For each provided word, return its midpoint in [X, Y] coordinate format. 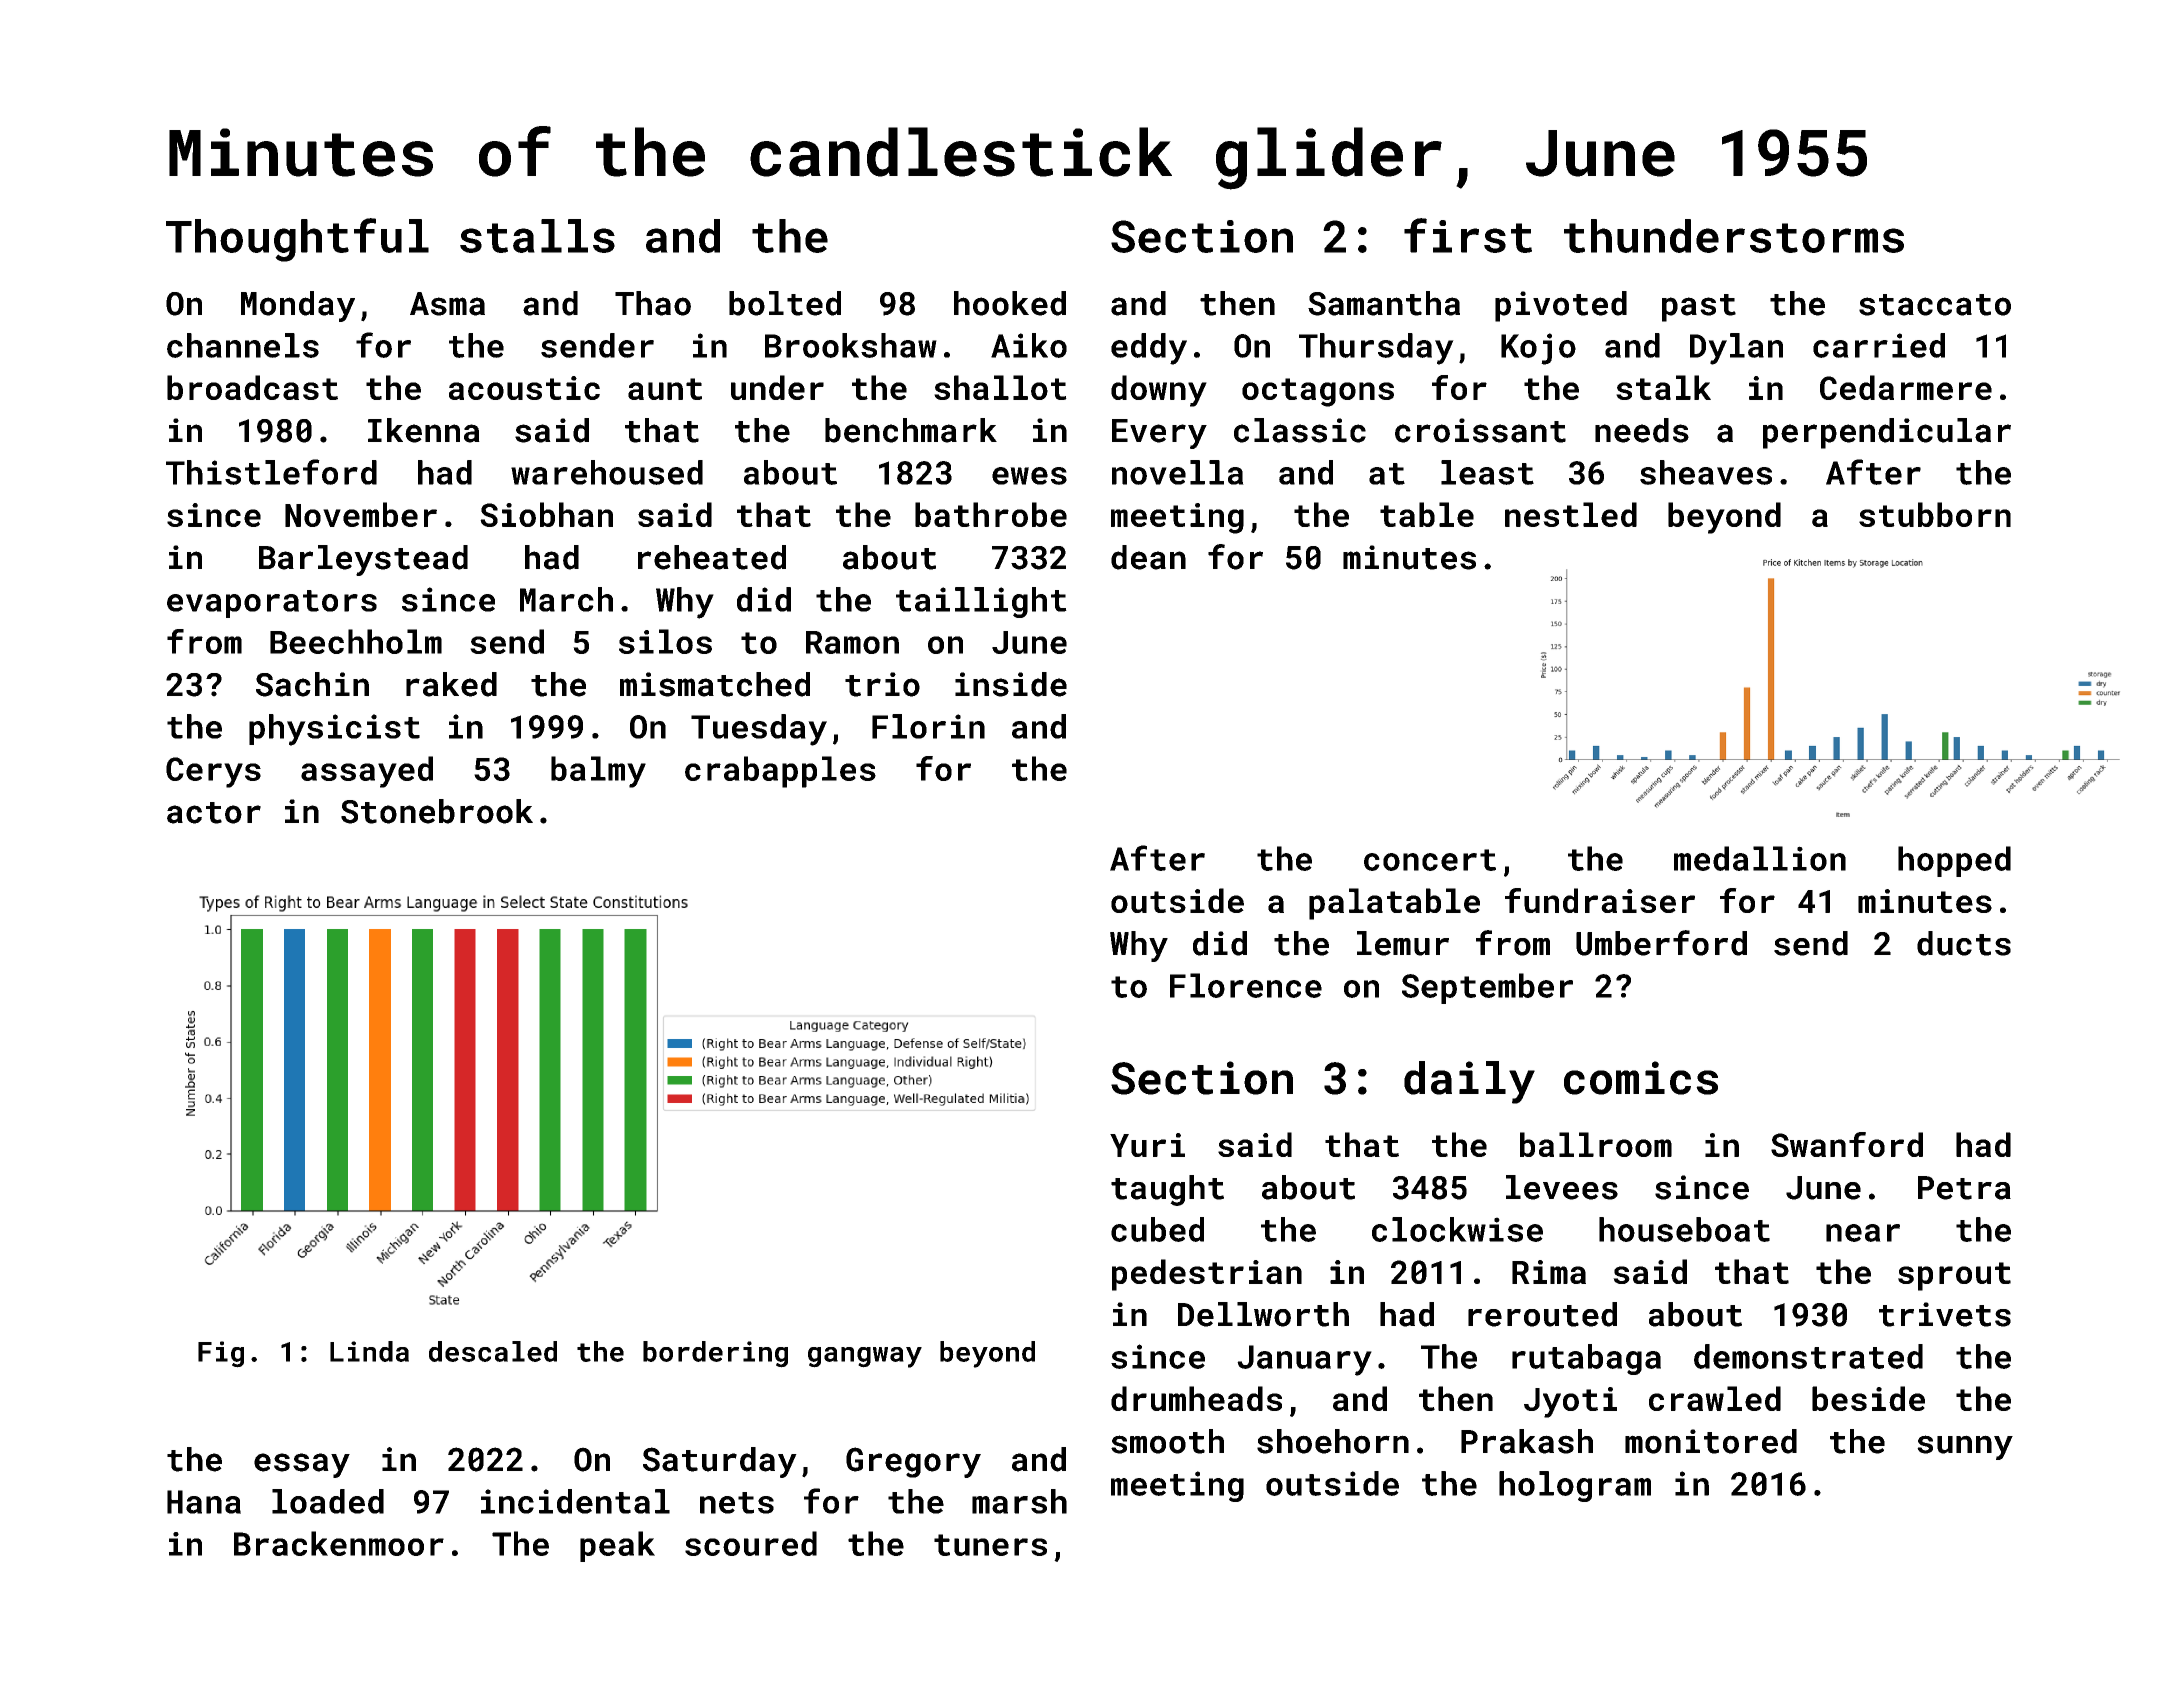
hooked [1010, 303]
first [1468, 235]
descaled [493, 1351]
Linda [369, 1351]
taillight [981, 602]
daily [1469, 1082]
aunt [665, 389]
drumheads [1196, 1398]
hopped [1954, 861]
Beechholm [356, 641]
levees [1562, 1187]
